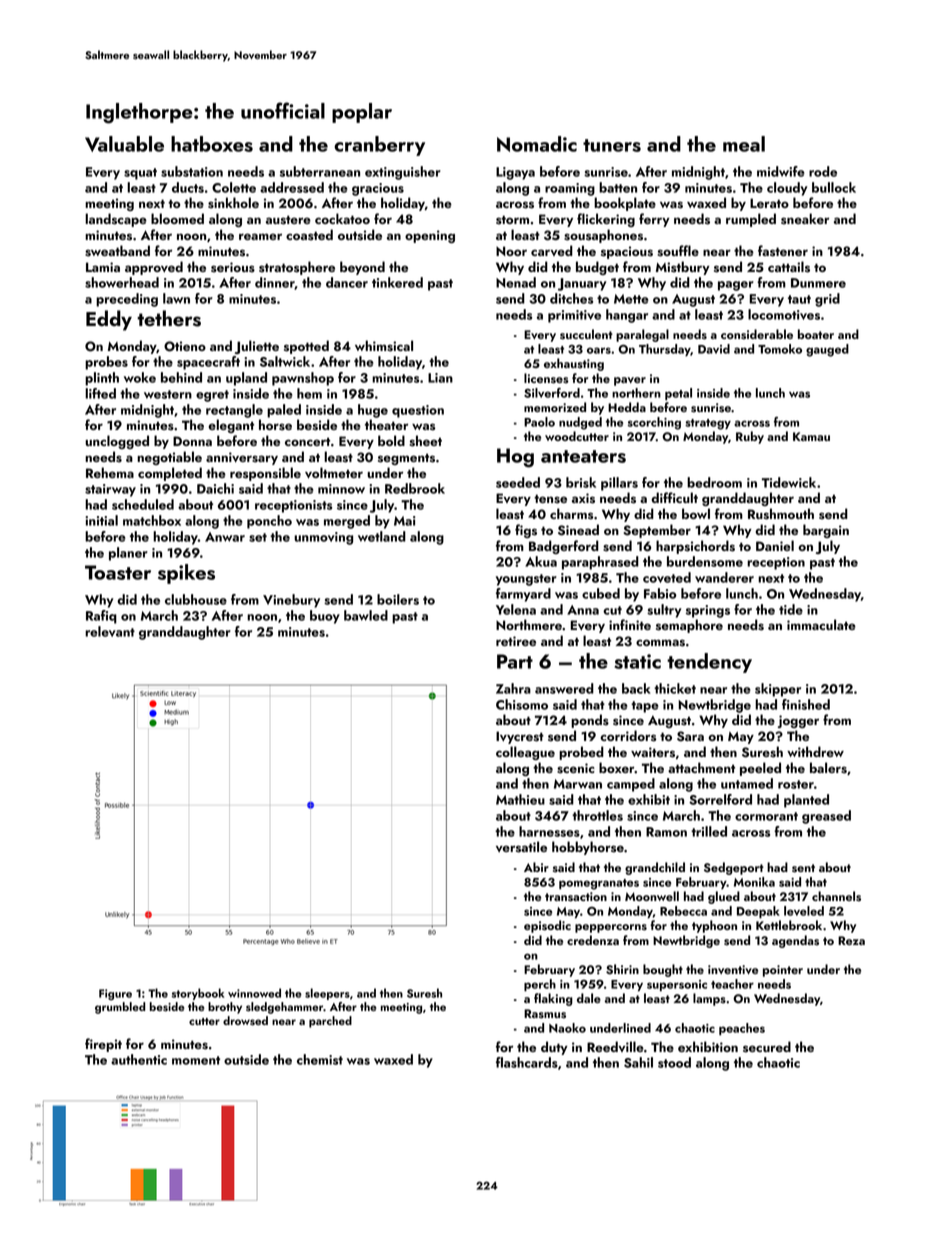 The height and width of the image is (1233, 952). What do you see at coordinates (811, 436) in the image?
I see `Kamau` at bounding box center [811, 436].
